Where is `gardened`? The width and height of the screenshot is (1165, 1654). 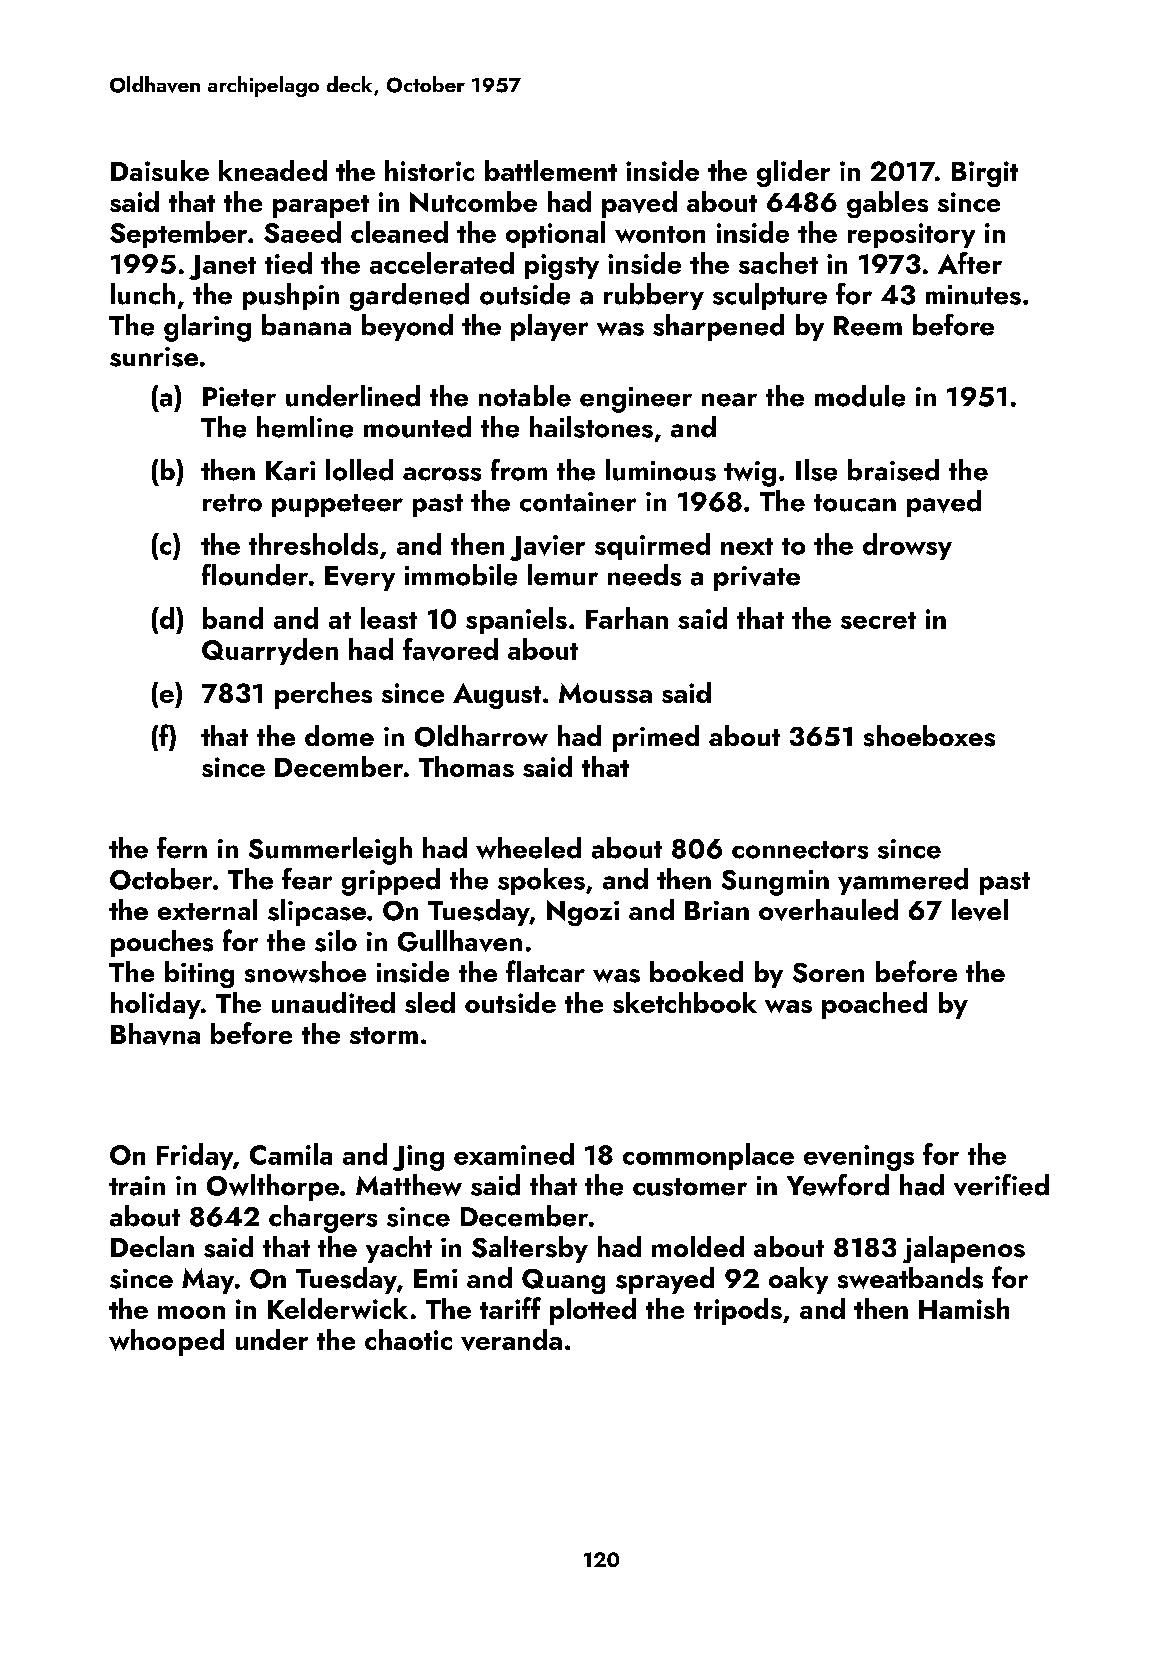
gardened is located at coordinates (409, 297).
